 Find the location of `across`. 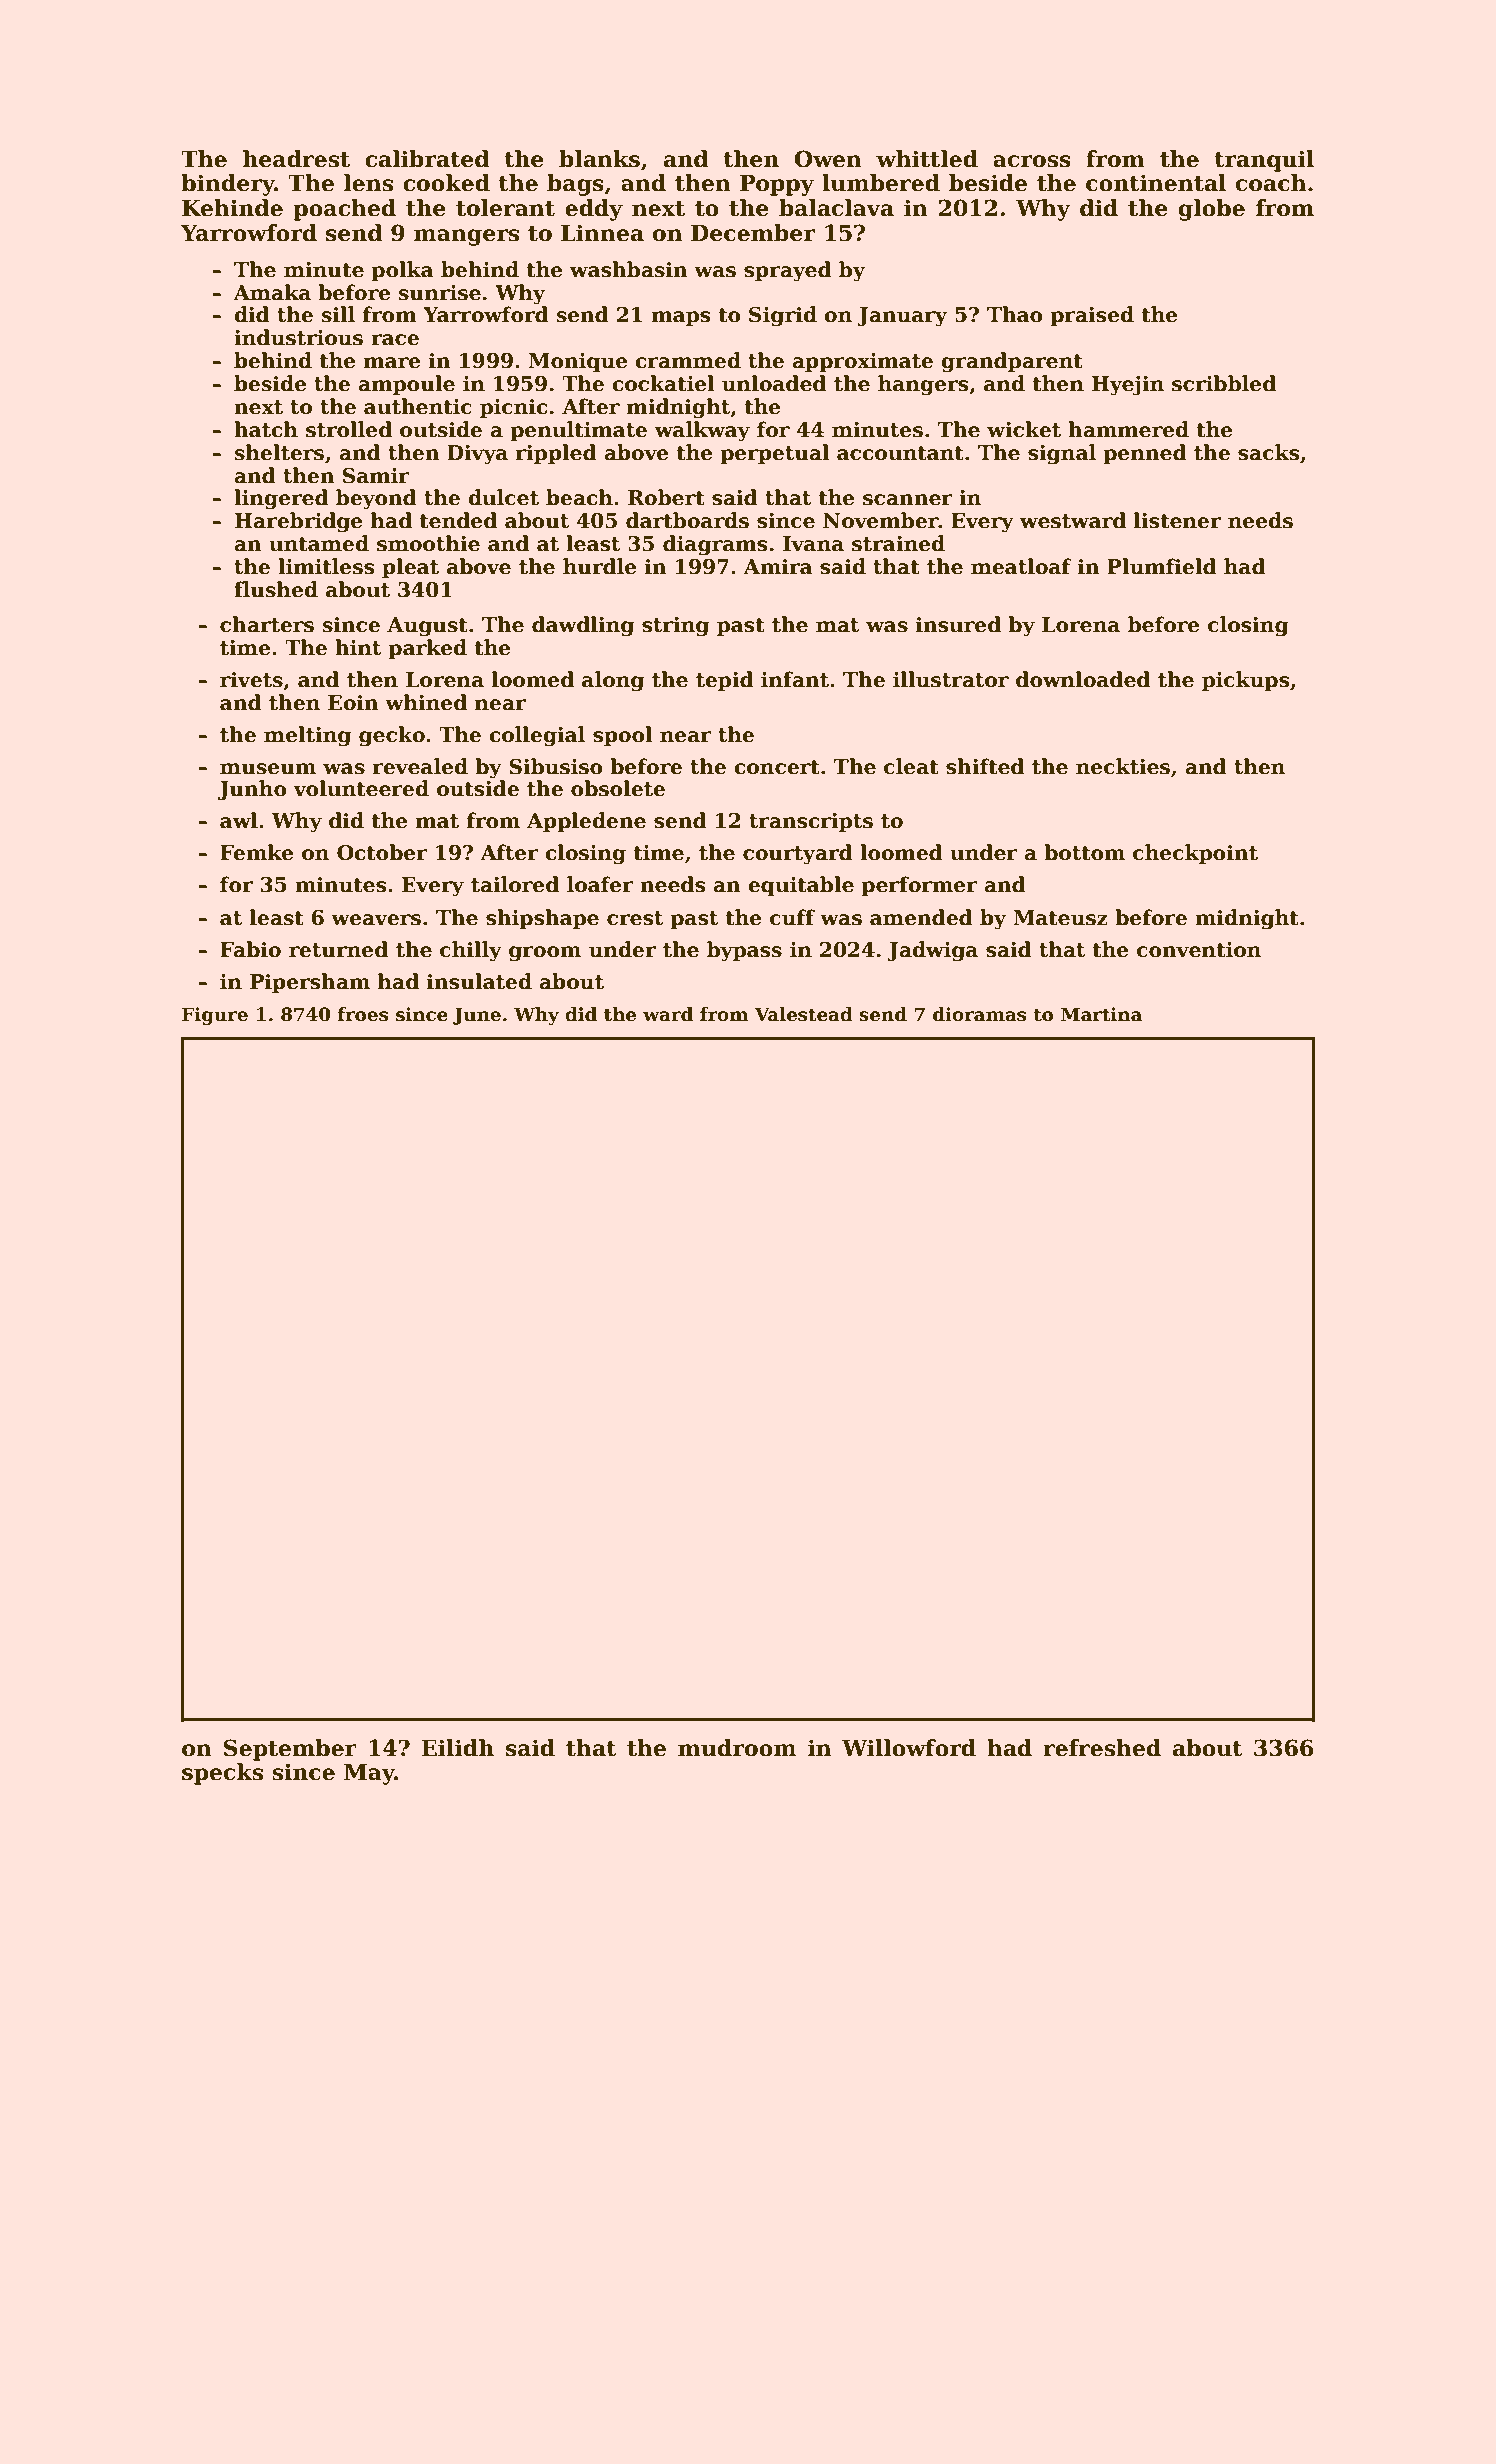

across is located at coordinates (1032, 161).
